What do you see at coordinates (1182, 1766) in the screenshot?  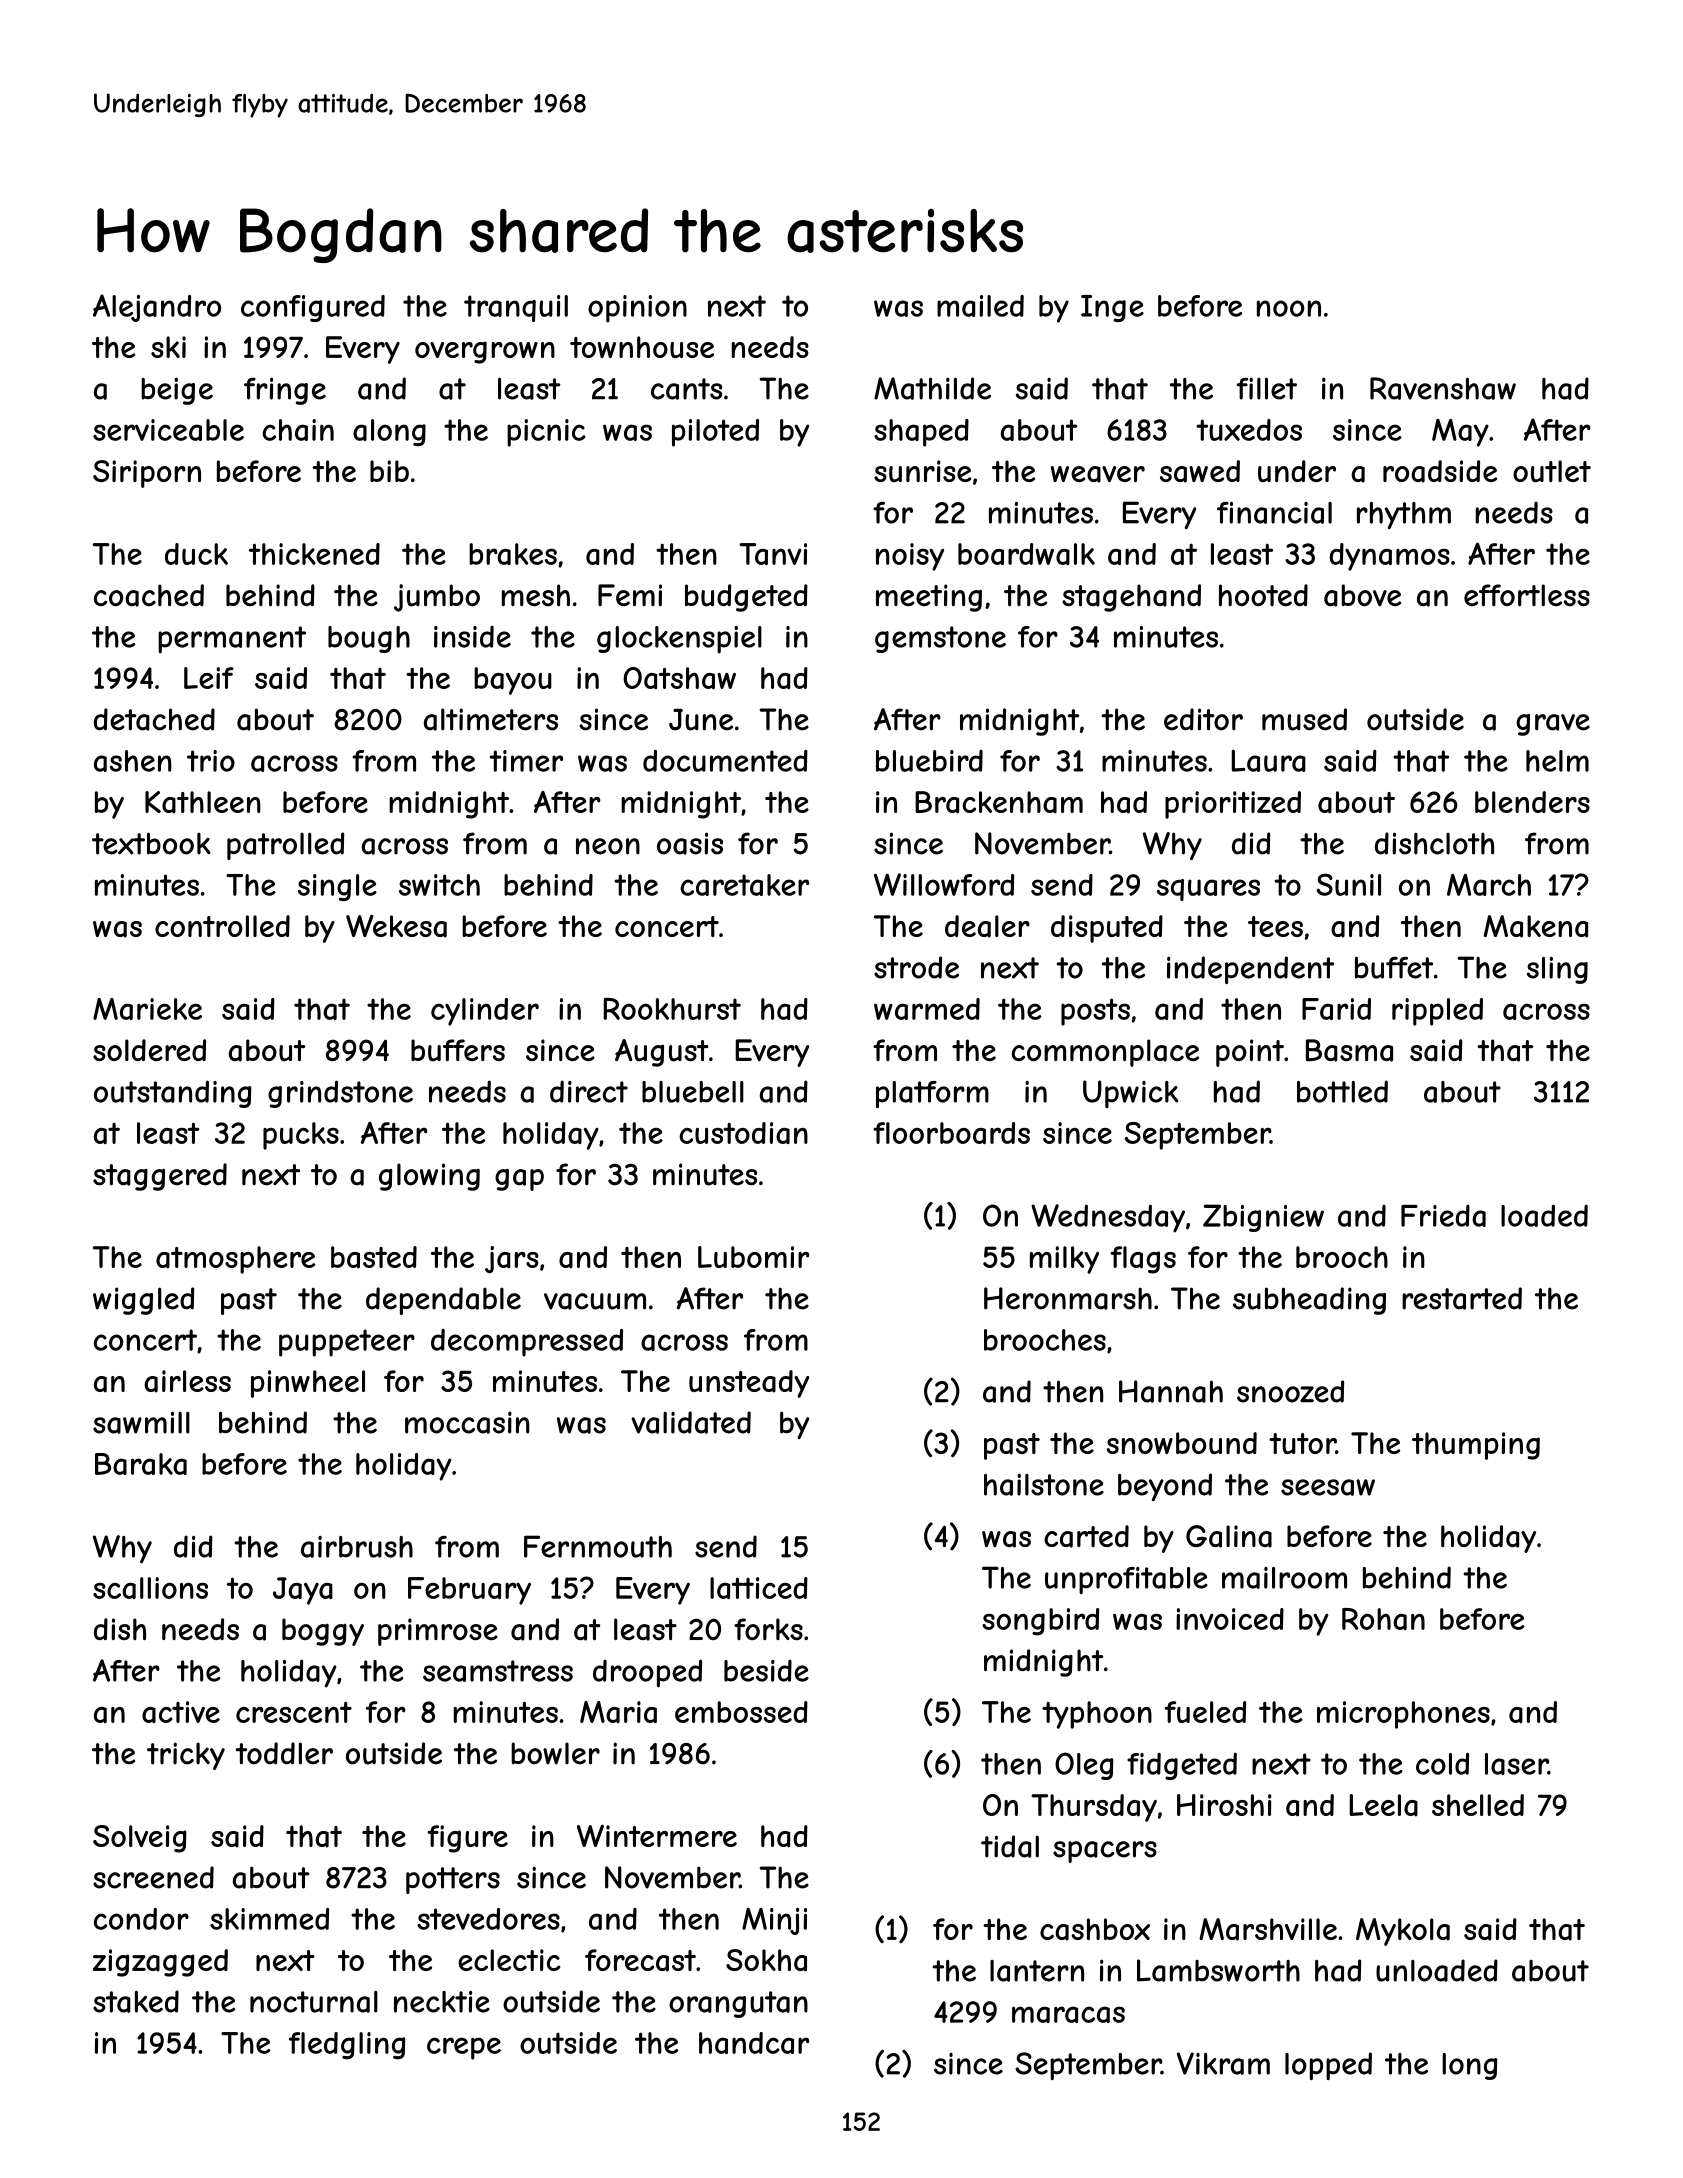 I see `fidgeted` at bounding box center [1182, 1766].
